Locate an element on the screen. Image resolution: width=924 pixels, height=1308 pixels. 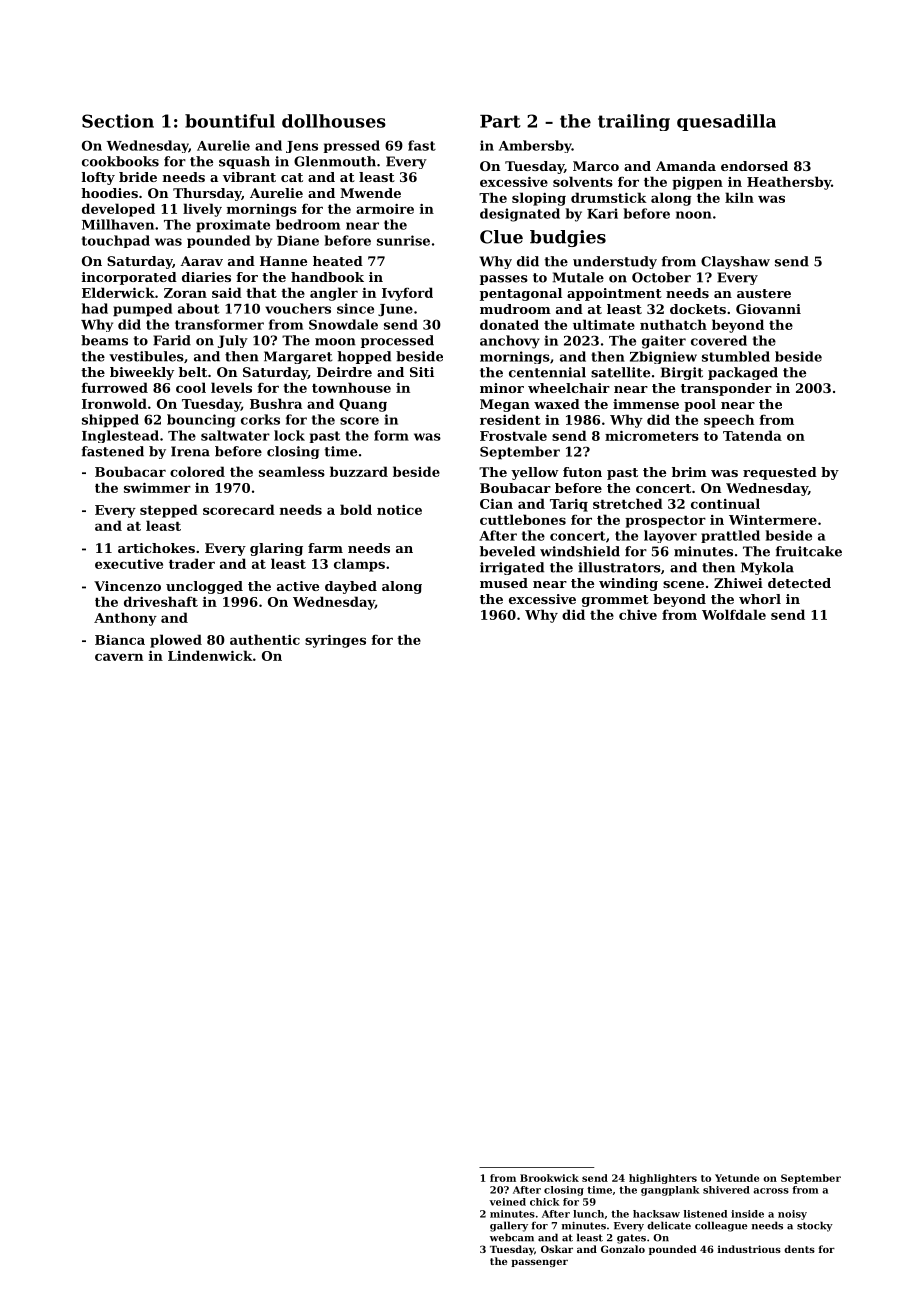
syringes is located at coordinates (335, 641).
